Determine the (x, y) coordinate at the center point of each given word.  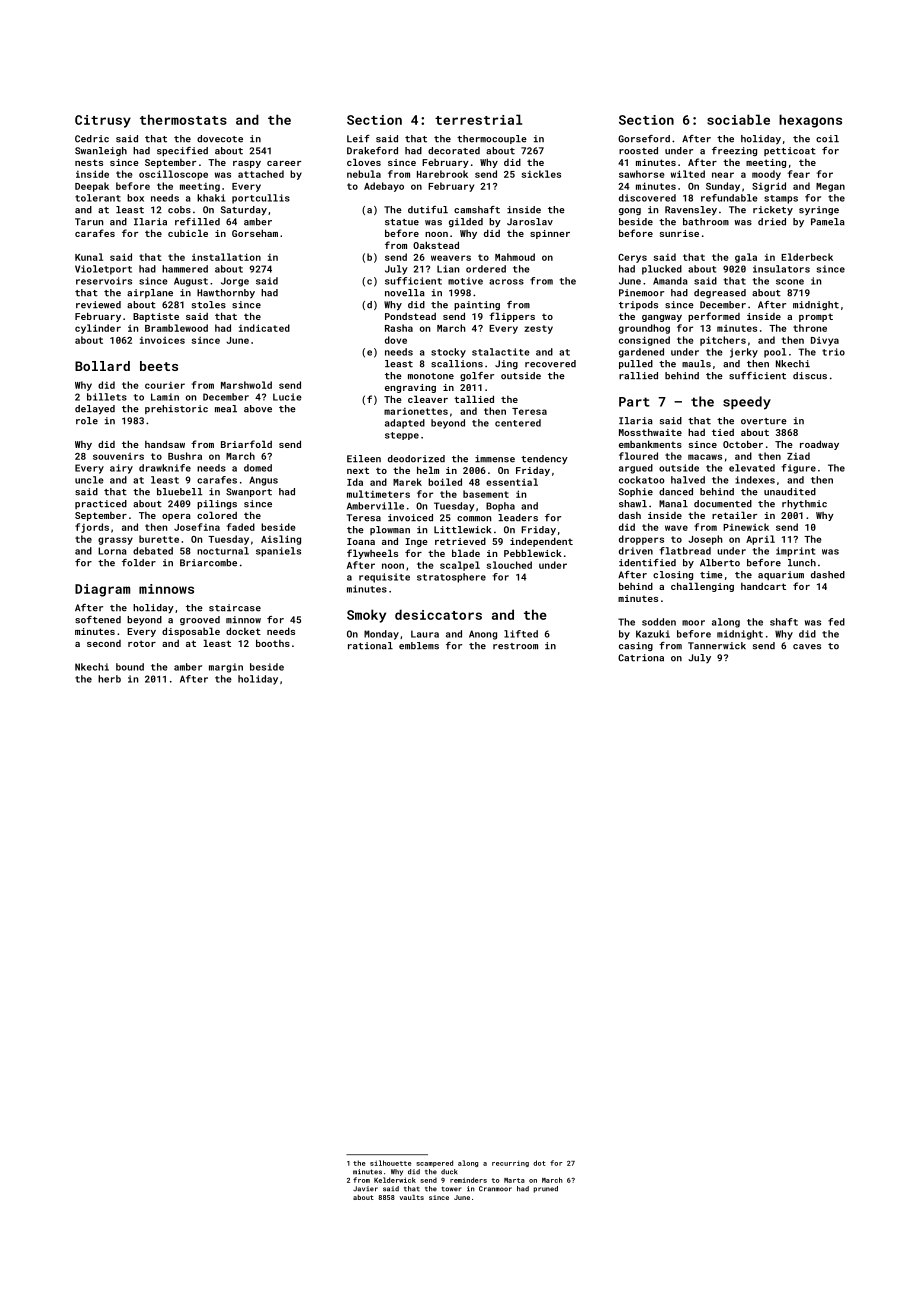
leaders (518, 518)
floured (638, 456)
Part (634, 402)
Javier (365, 1188)
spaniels (278, 552)
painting (477, 305)
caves (807, 647)
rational (370, 646)
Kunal (89, 257)
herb (109, 679)
